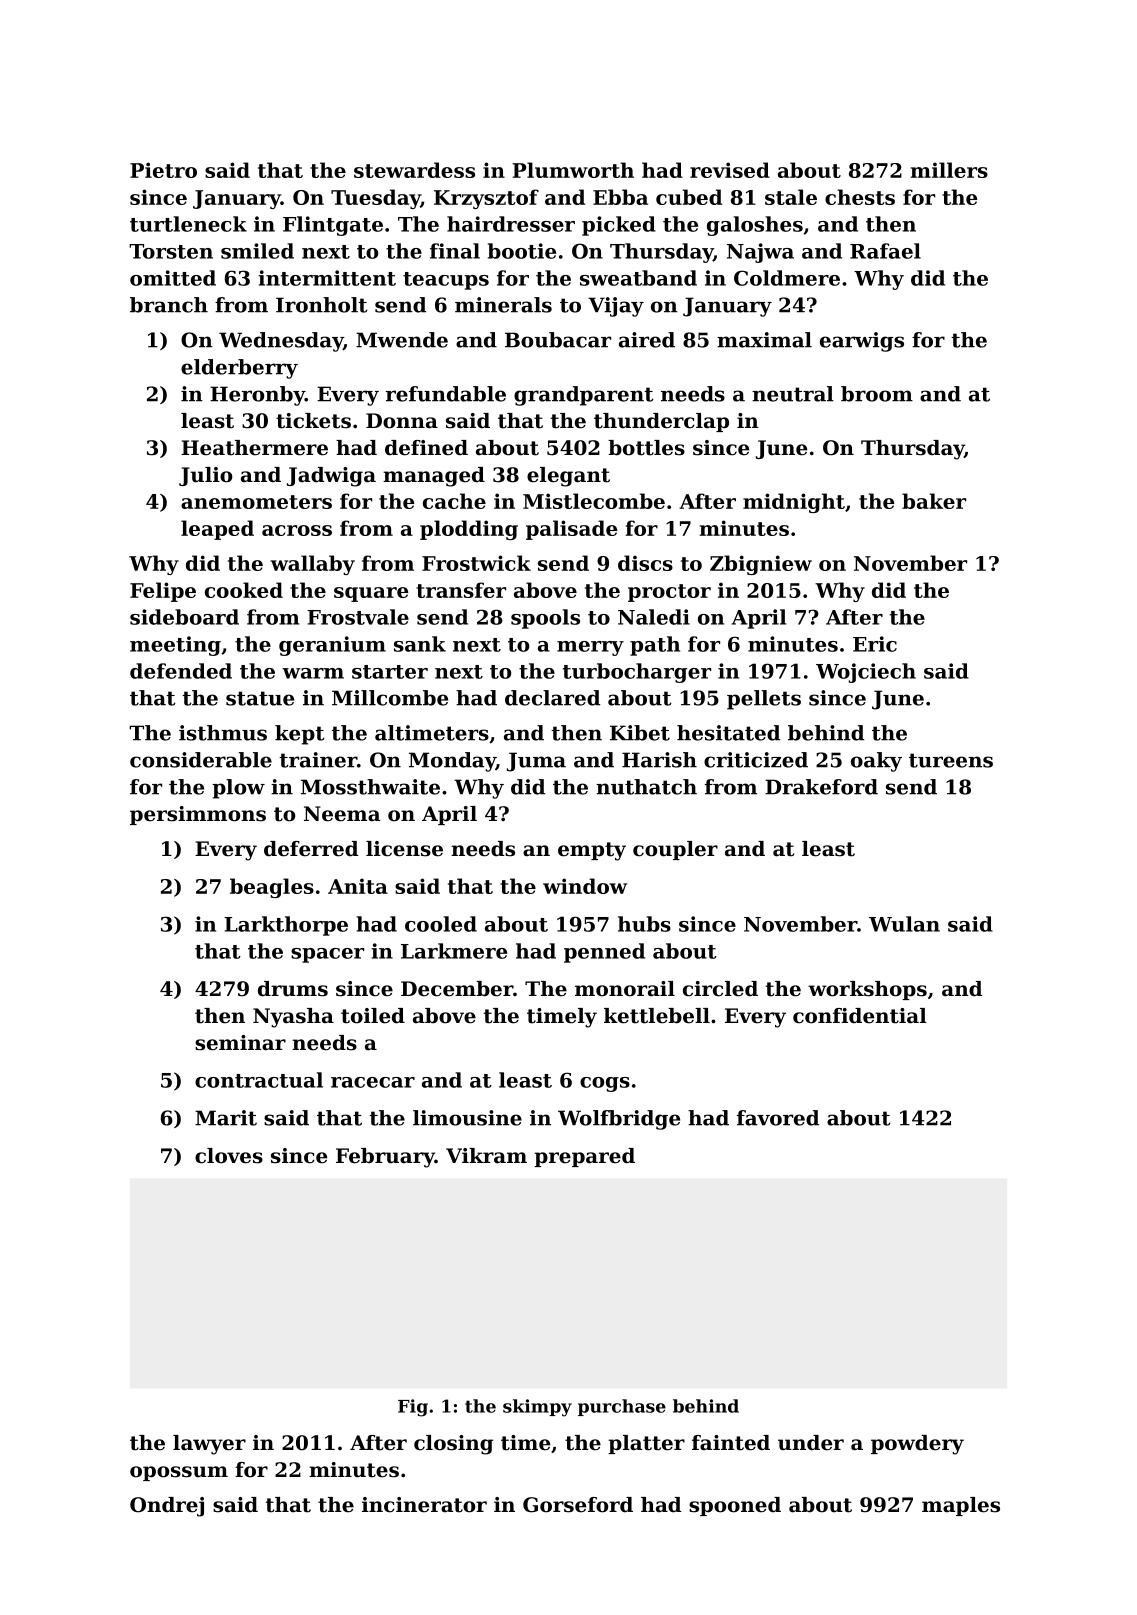 This screenshot has width=1137, height=1615. I want to click on cloves, so click(229, 1156).
